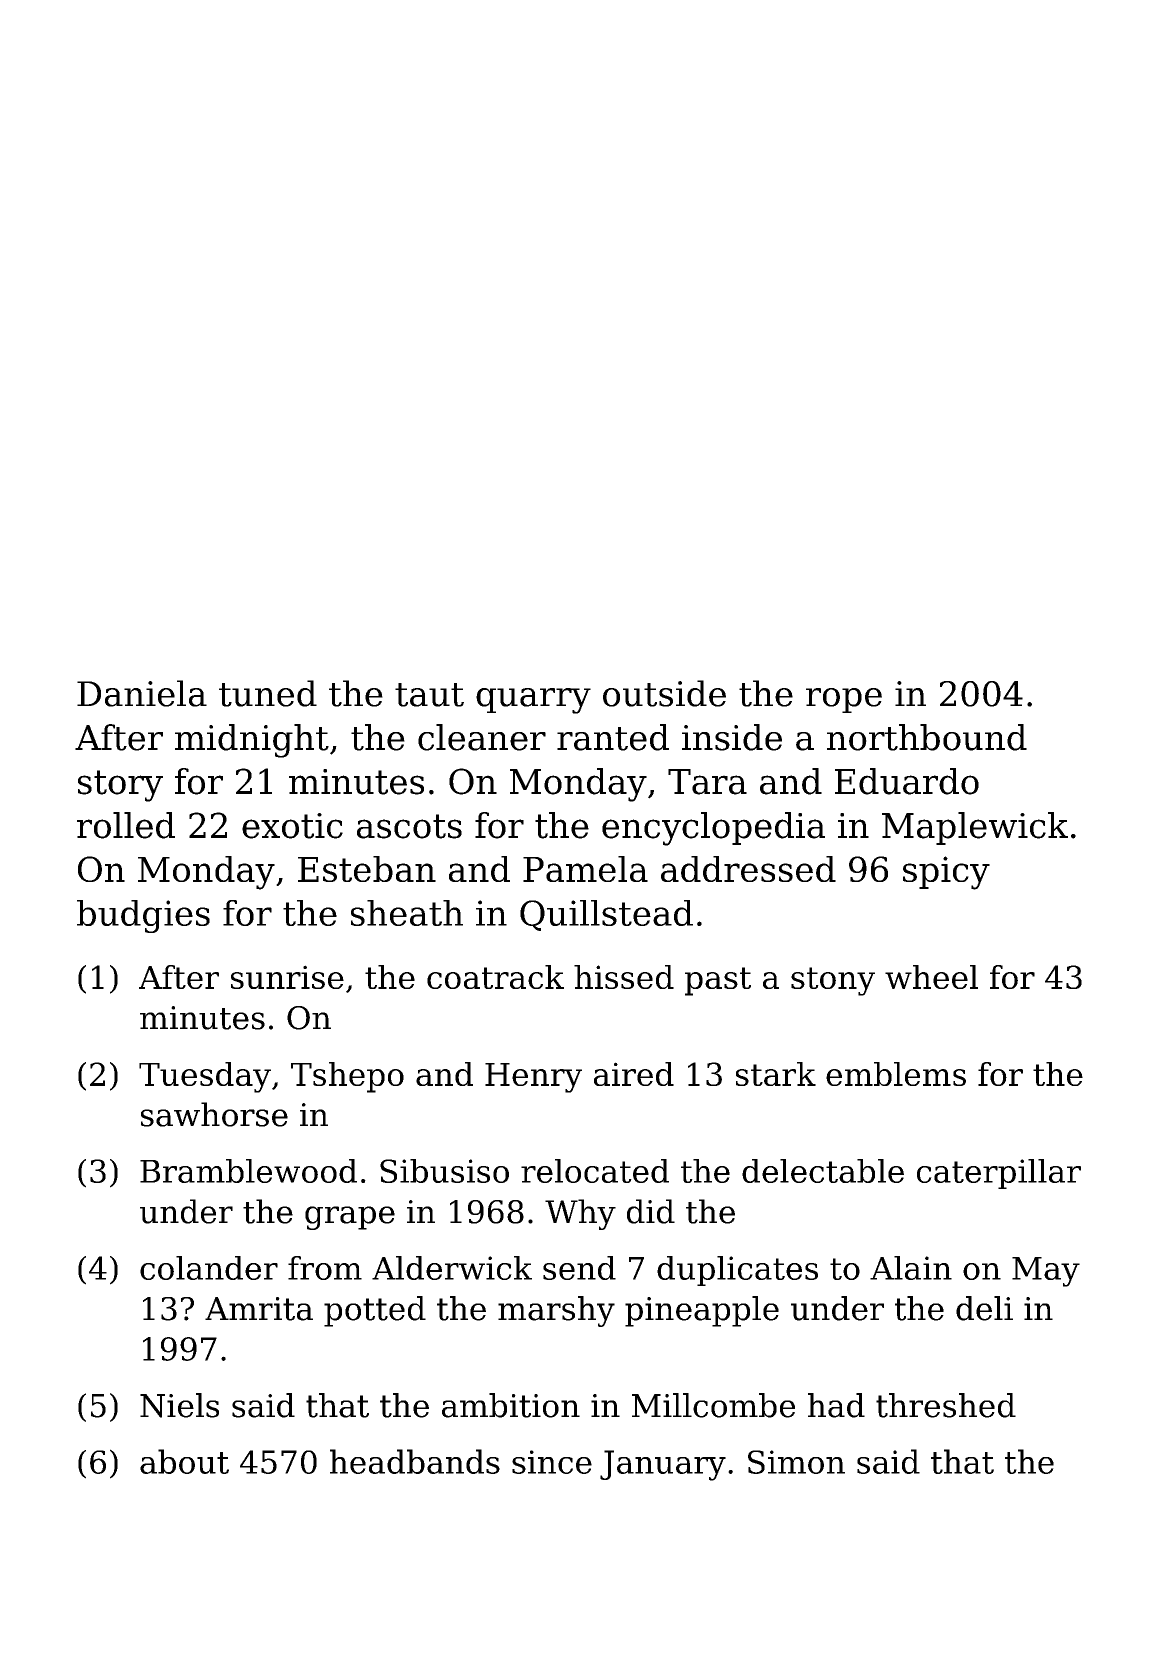 The height and width of the document is (1654, 1165). What do you see at coordinates (946, 873) in the document?
I see `spicy` at bounding box center [946, 873].
